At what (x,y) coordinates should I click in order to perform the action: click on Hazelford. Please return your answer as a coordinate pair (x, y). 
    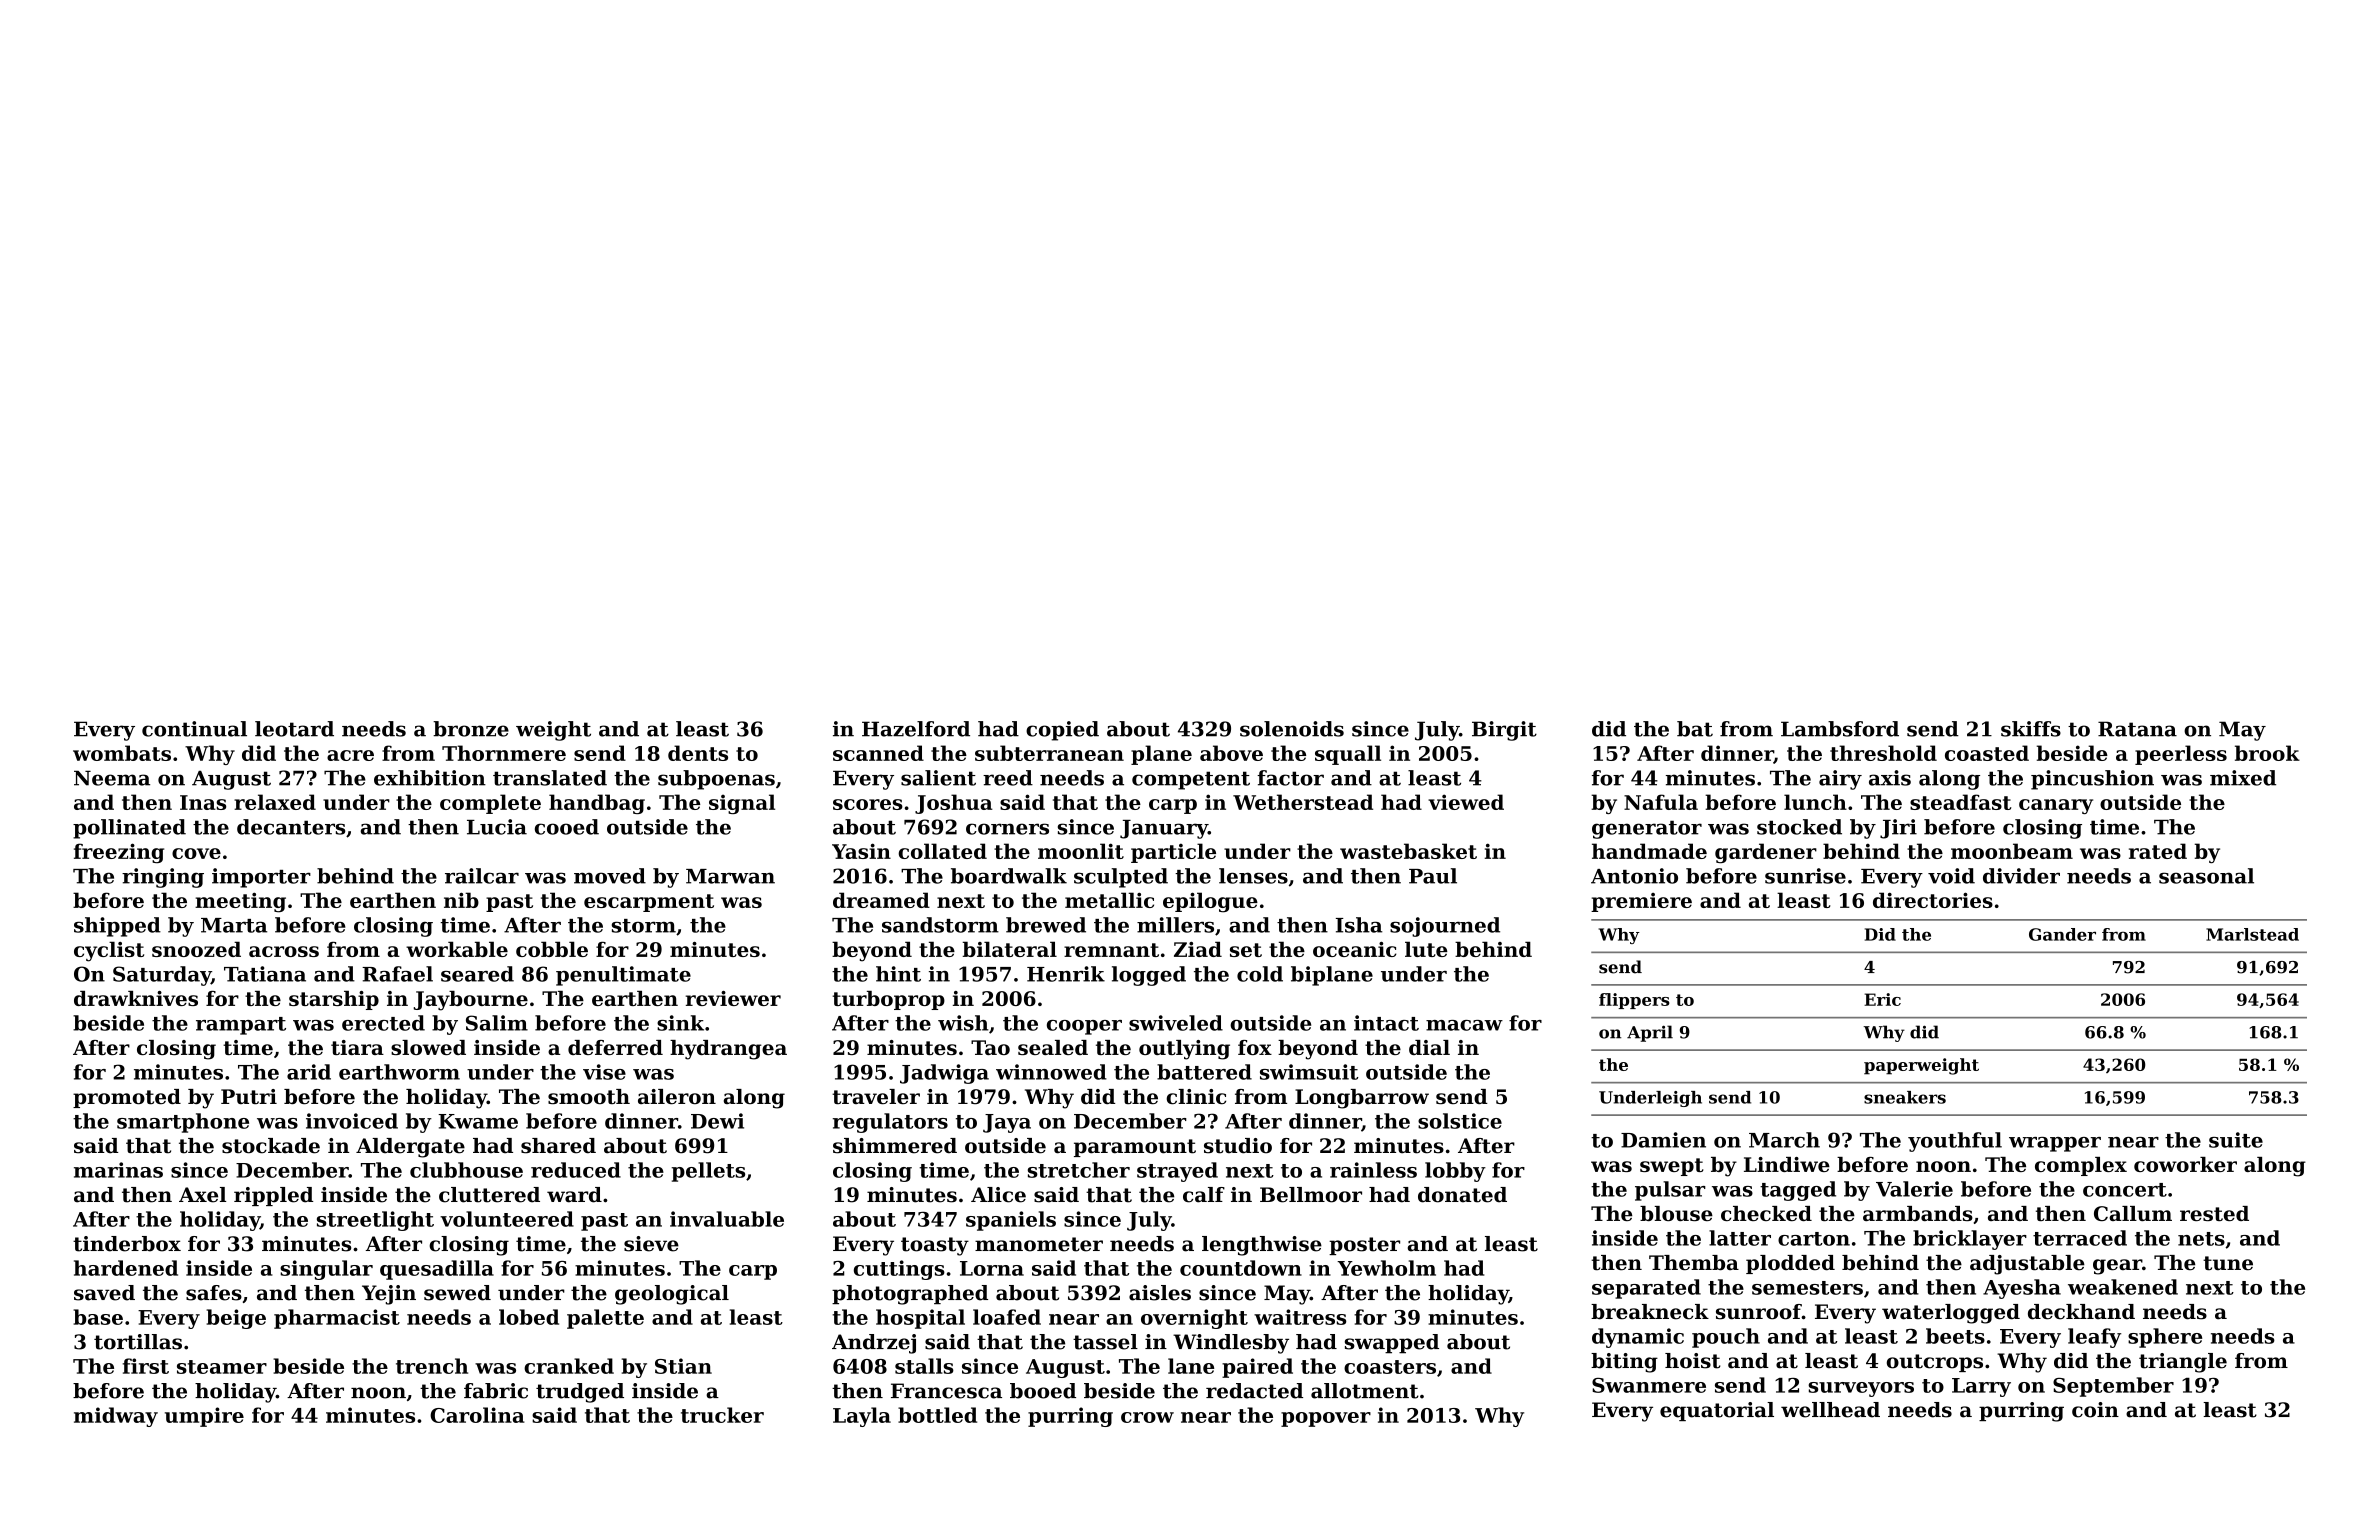
    Looking at the image, I should click on (916, 729).
